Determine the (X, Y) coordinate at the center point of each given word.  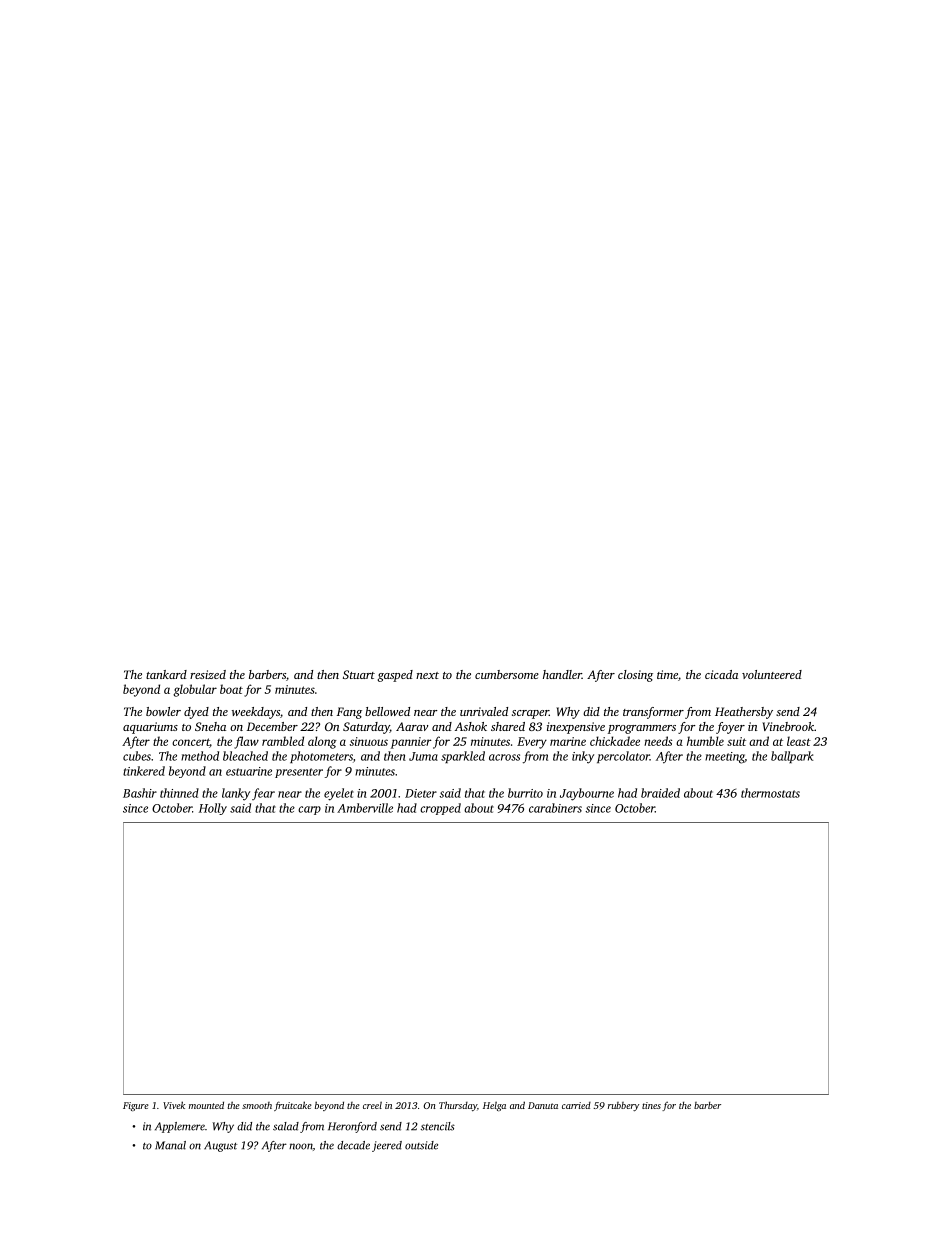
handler (562, 674)
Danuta (543, 1105)
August (220, 1146)
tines (651, 1105)
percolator (623, 757)
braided (660, 793)
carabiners (555, 808)
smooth (257, 1105)
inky (583, 757)
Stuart (359, 674)
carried (576, 1105)
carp (309, 810)
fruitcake (293, 1106)
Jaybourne (587, 794)
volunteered (772, 674)
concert (191, 743)
